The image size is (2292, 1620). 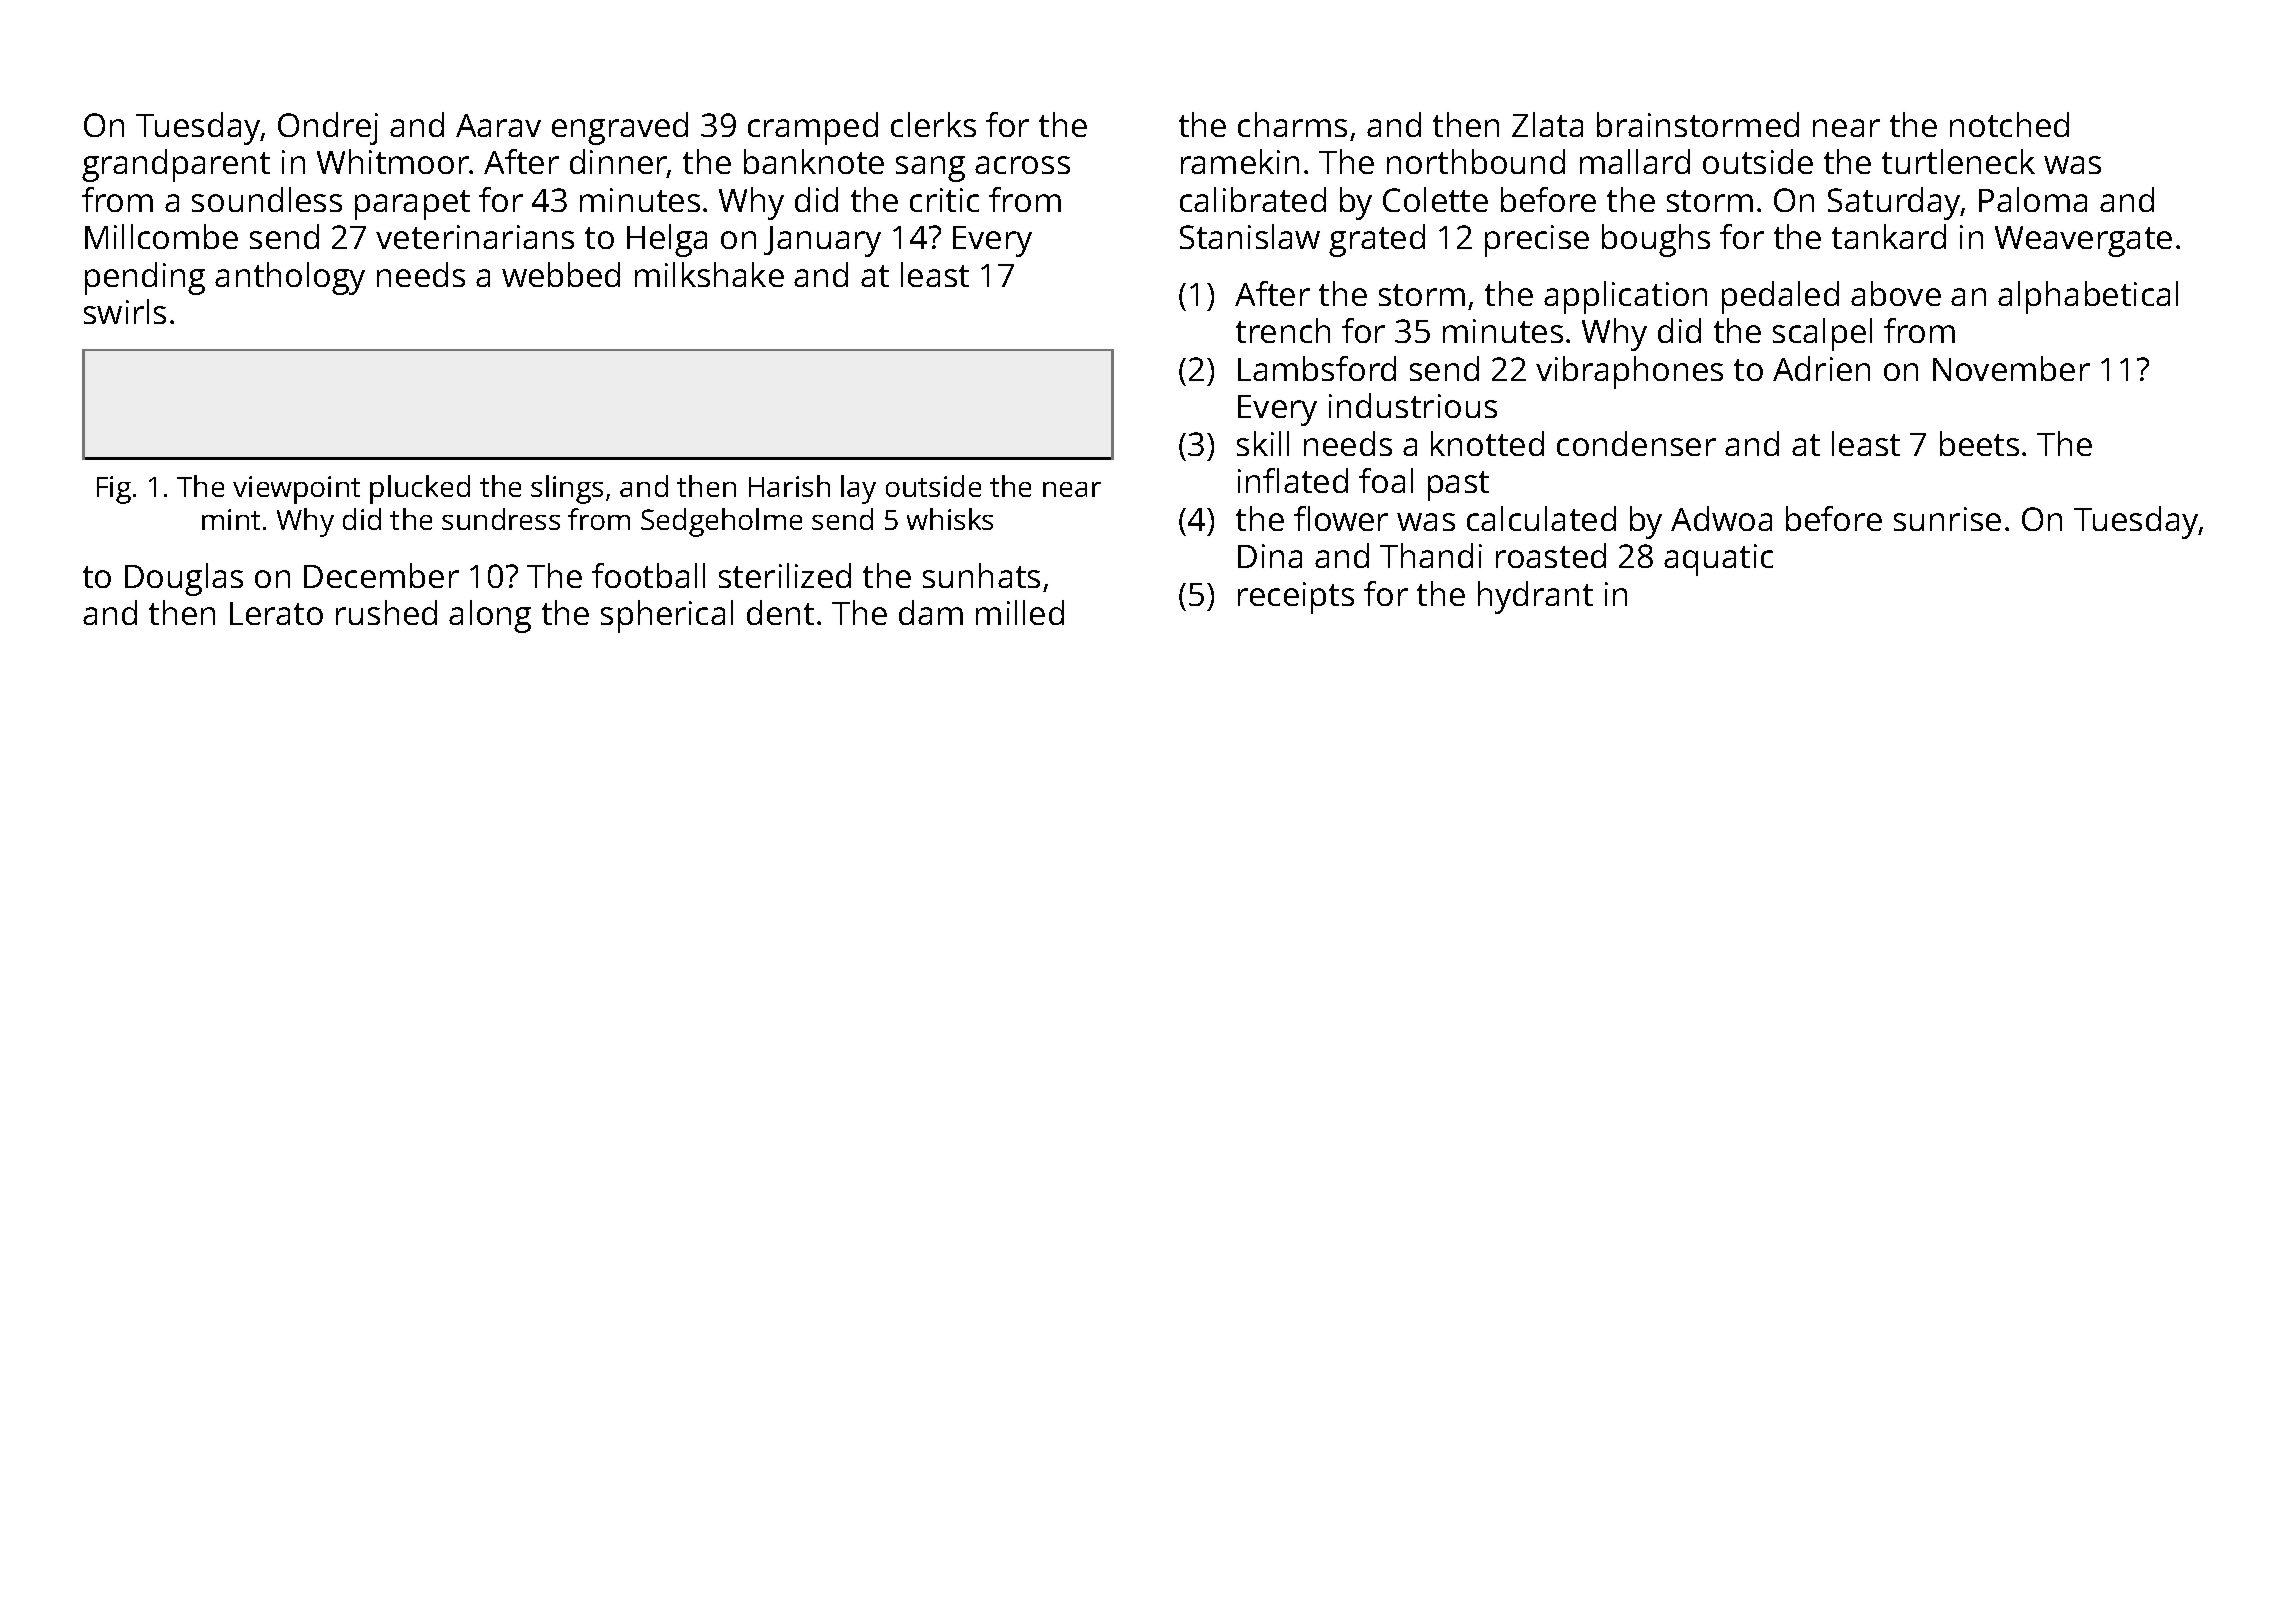 I want to click on mint, so click(x=231, y=519).
